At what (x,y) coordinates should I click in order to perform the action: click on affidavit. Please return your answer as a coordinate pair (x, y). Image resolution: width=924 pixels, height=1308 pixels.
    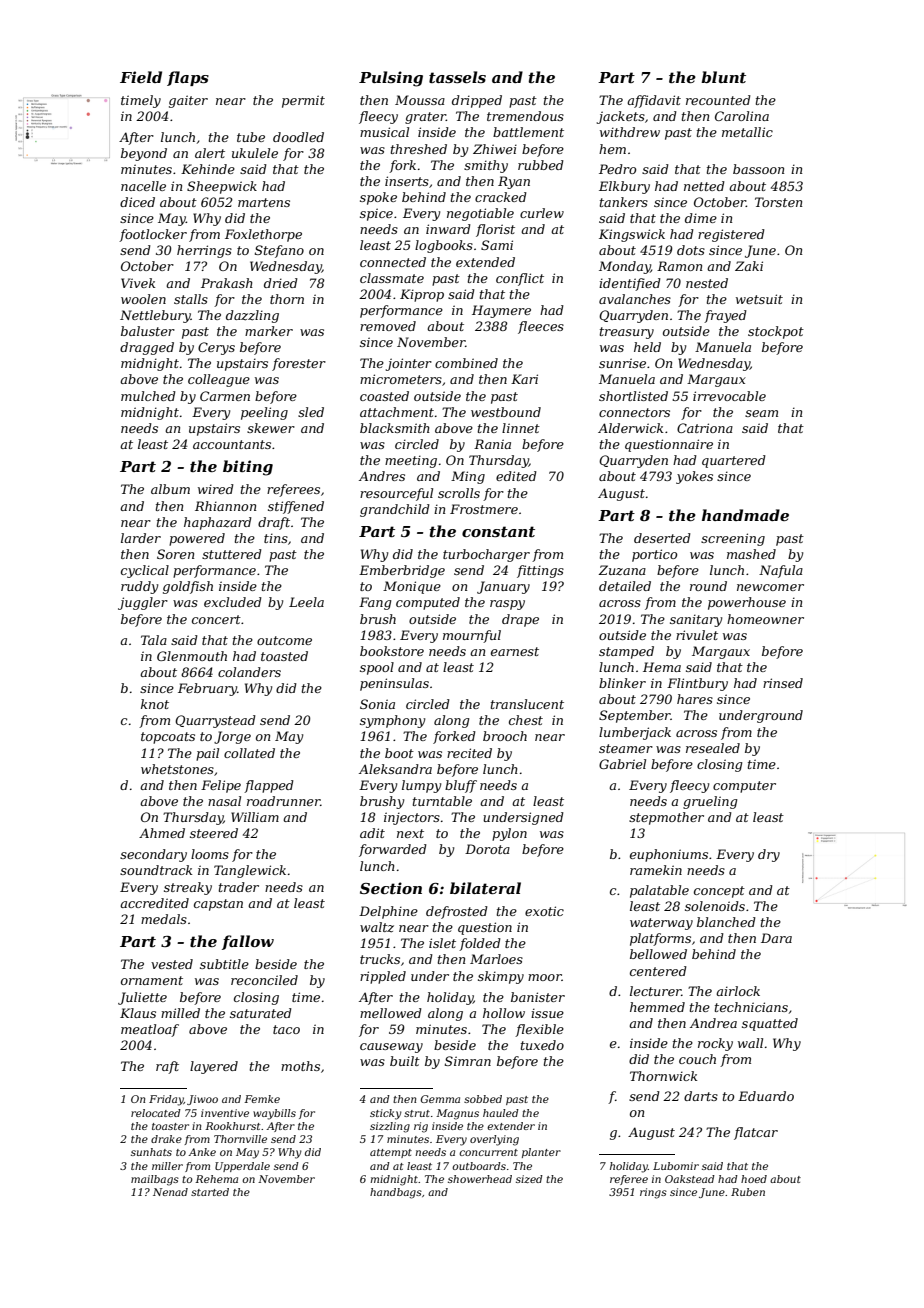
    Looking at the image, I should click on (654, 101).
